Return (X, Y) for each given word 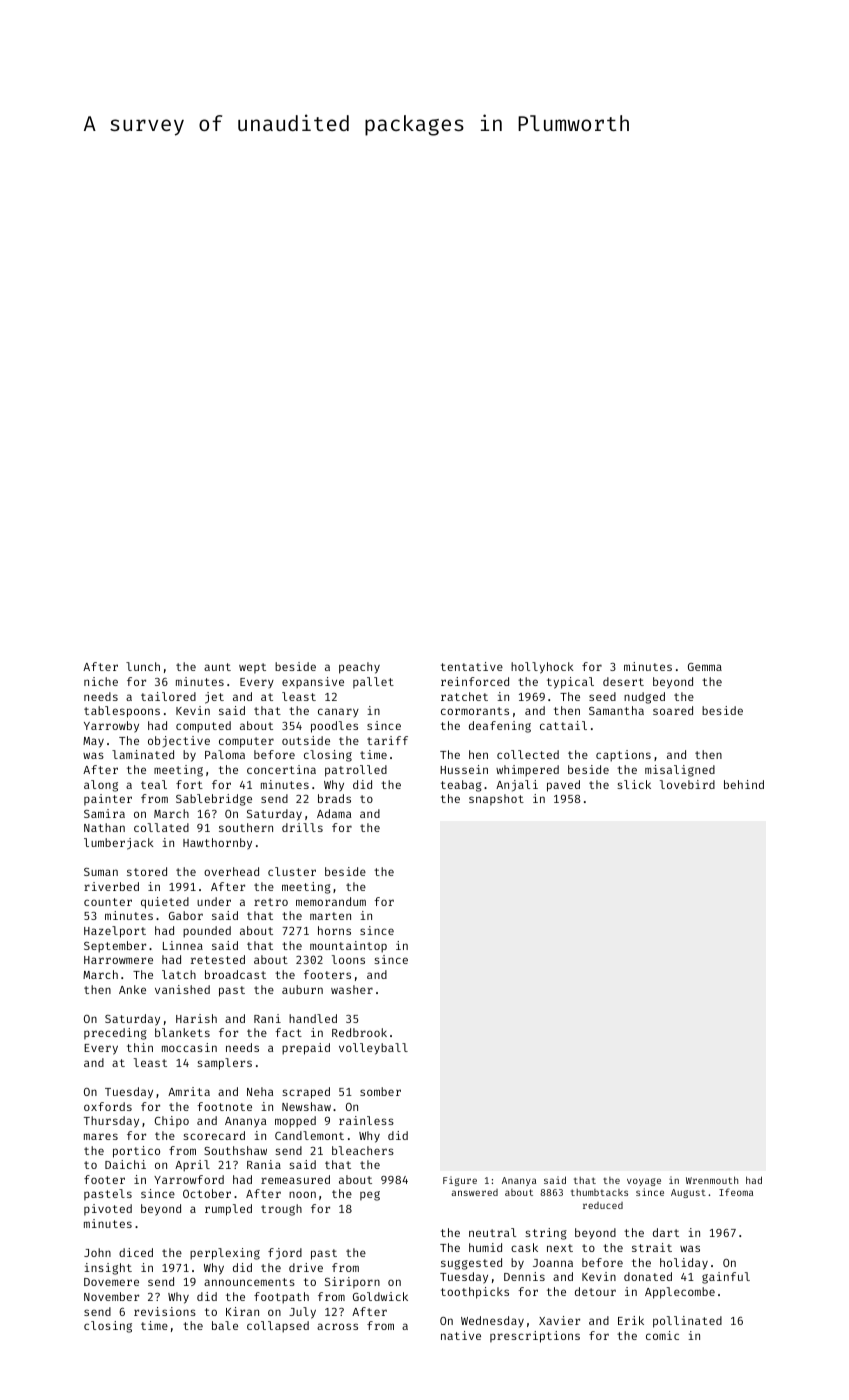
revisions (165, 1311)
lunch (143, 666)
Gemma (705, 667)
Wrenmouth (712, 1180)
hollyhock (542, 668)
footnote (224, 1106)
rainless (366, 1120)
